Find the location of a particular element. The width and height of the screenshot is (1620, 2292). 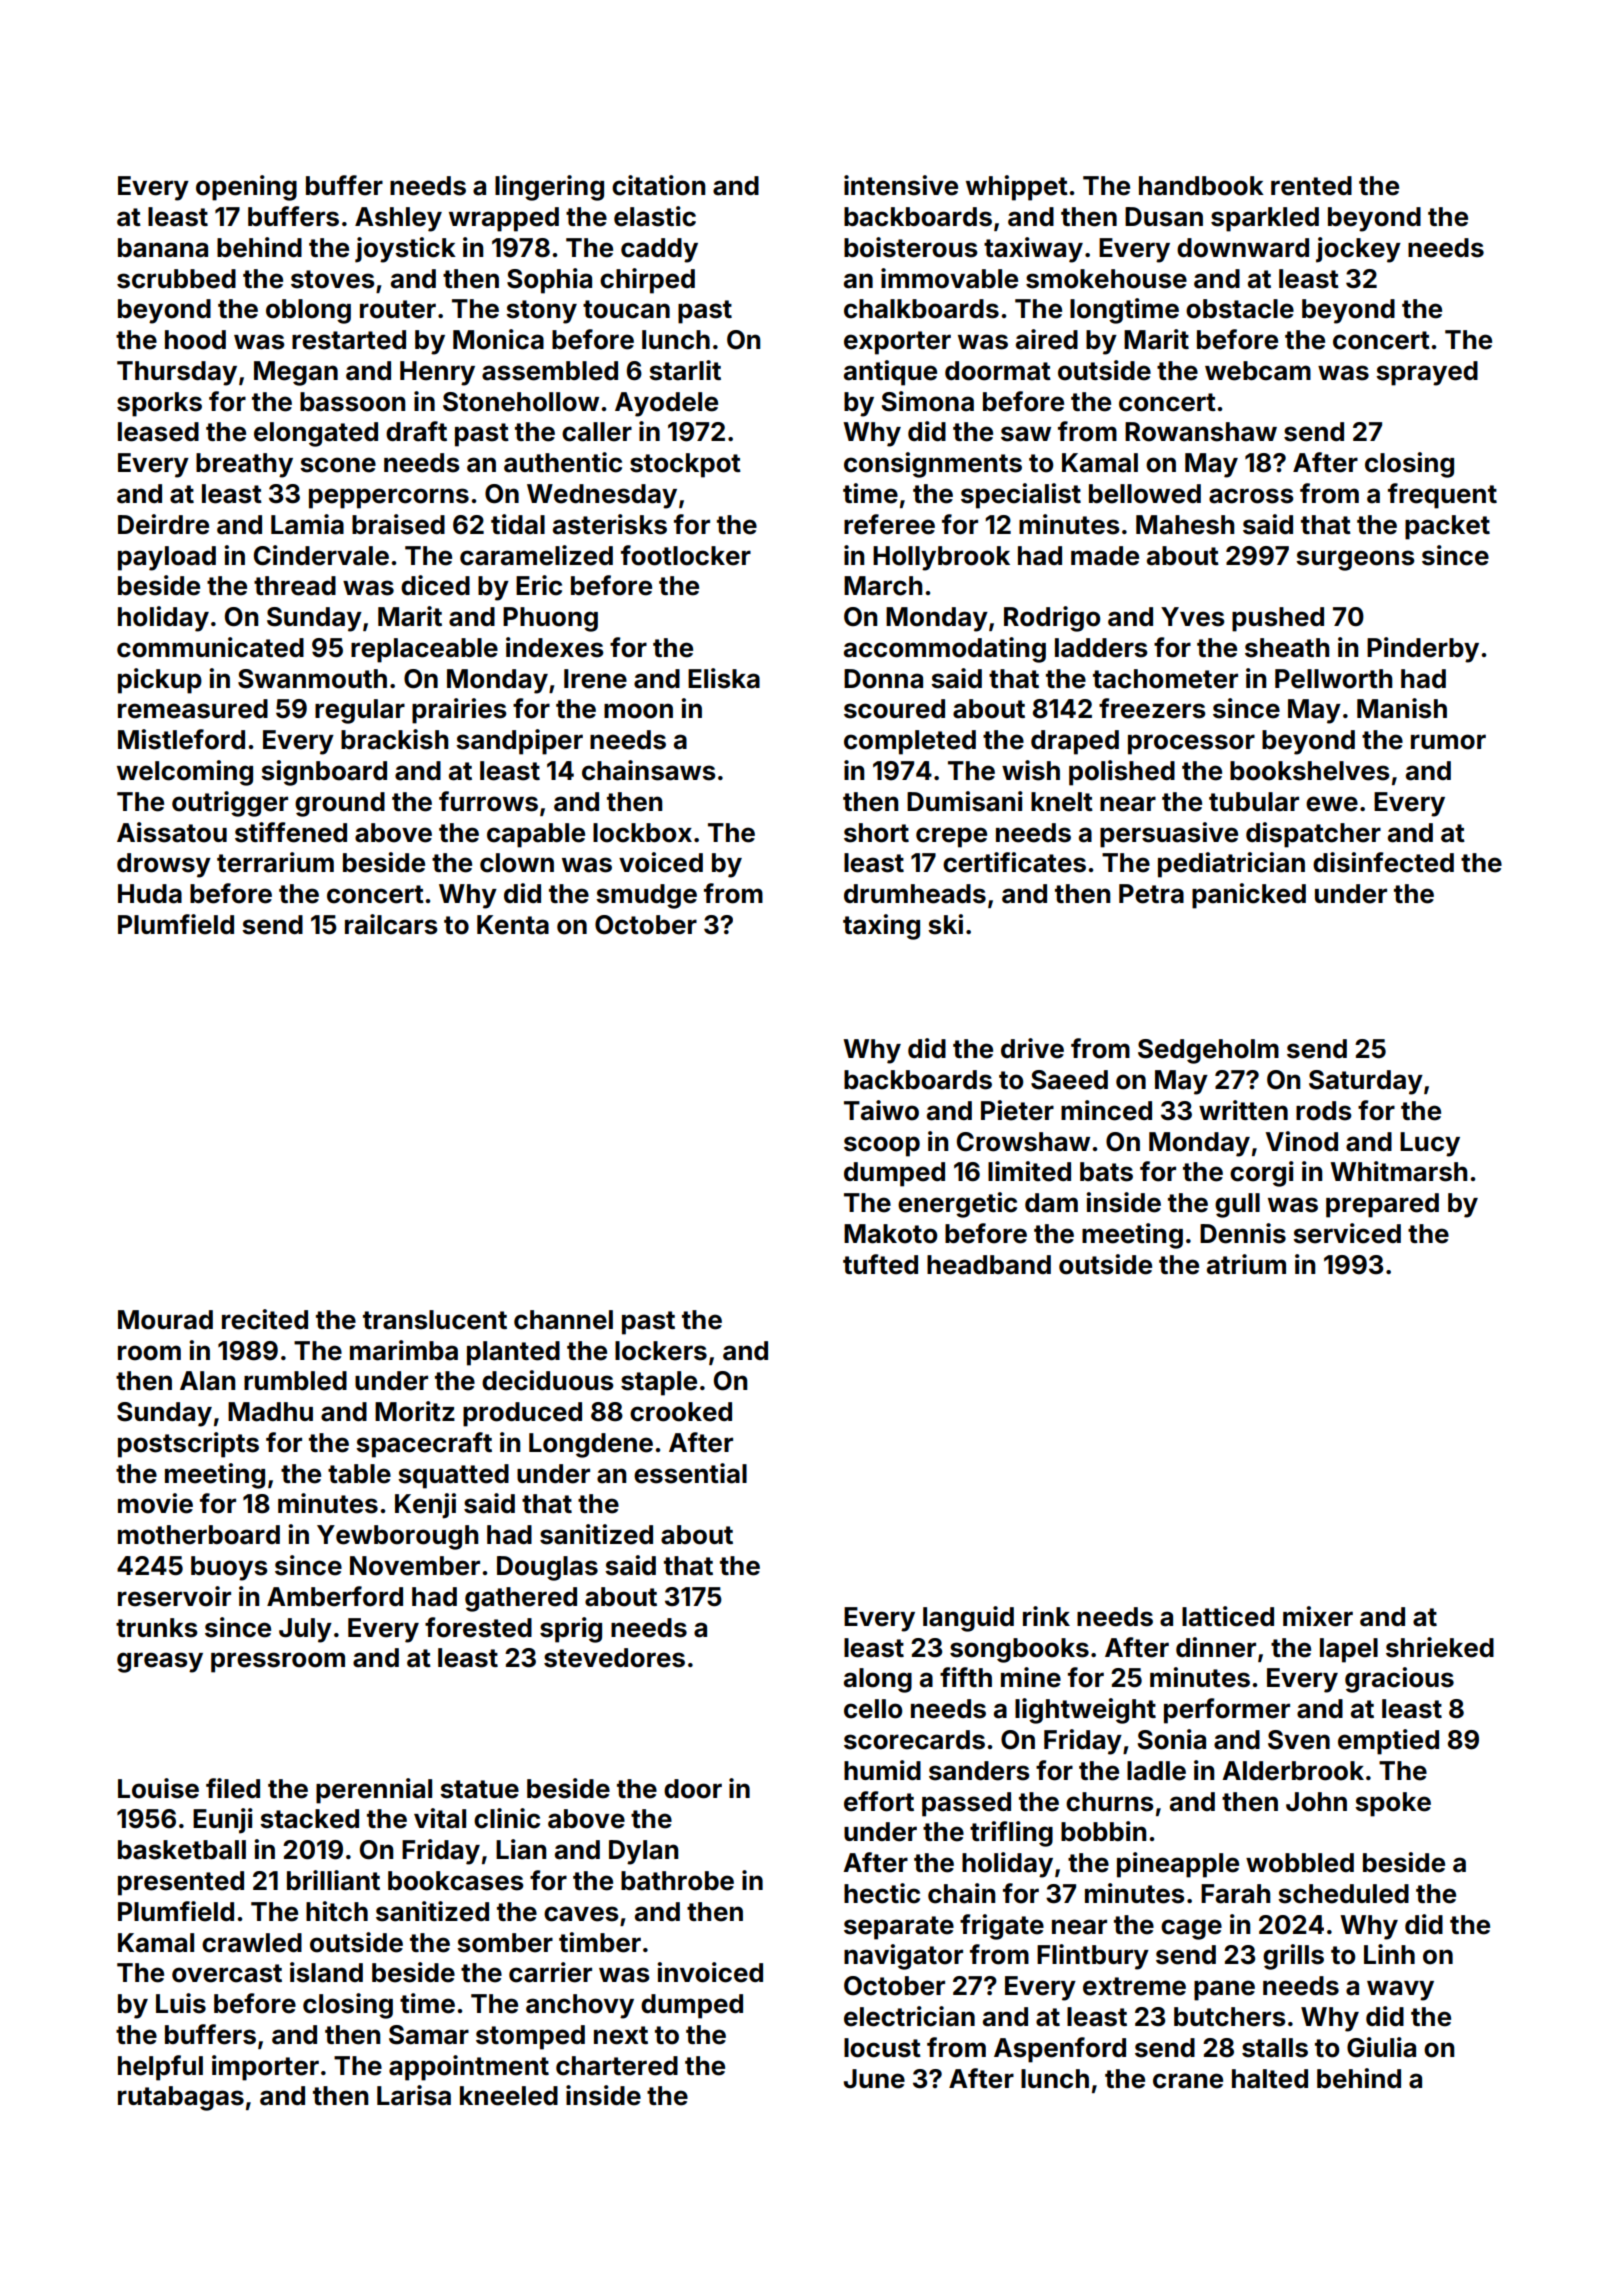

perennial is located at coordinates (374, 1791).
